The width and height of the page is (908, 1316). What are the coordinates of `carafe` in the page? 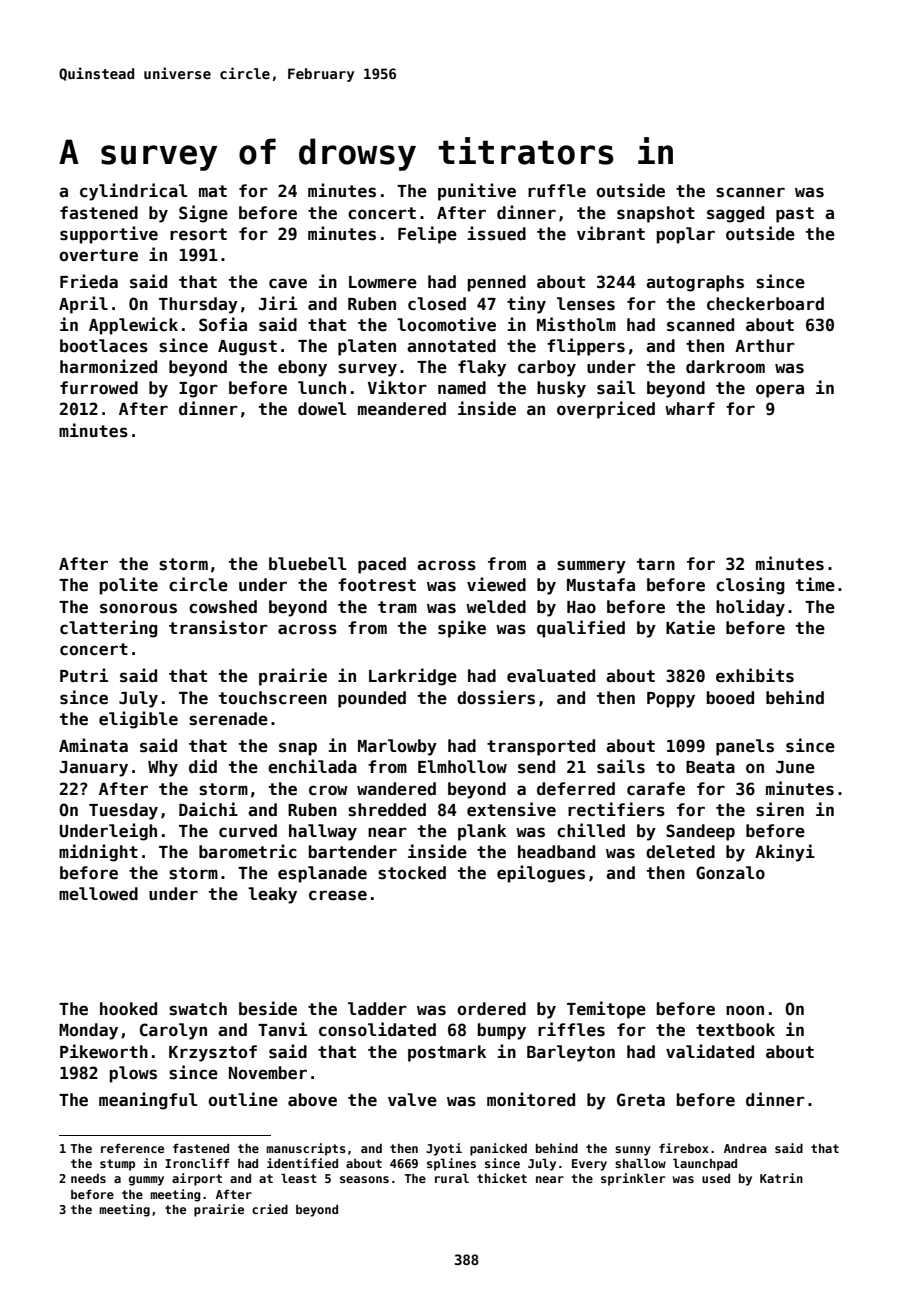 It's located at (656, 789).
